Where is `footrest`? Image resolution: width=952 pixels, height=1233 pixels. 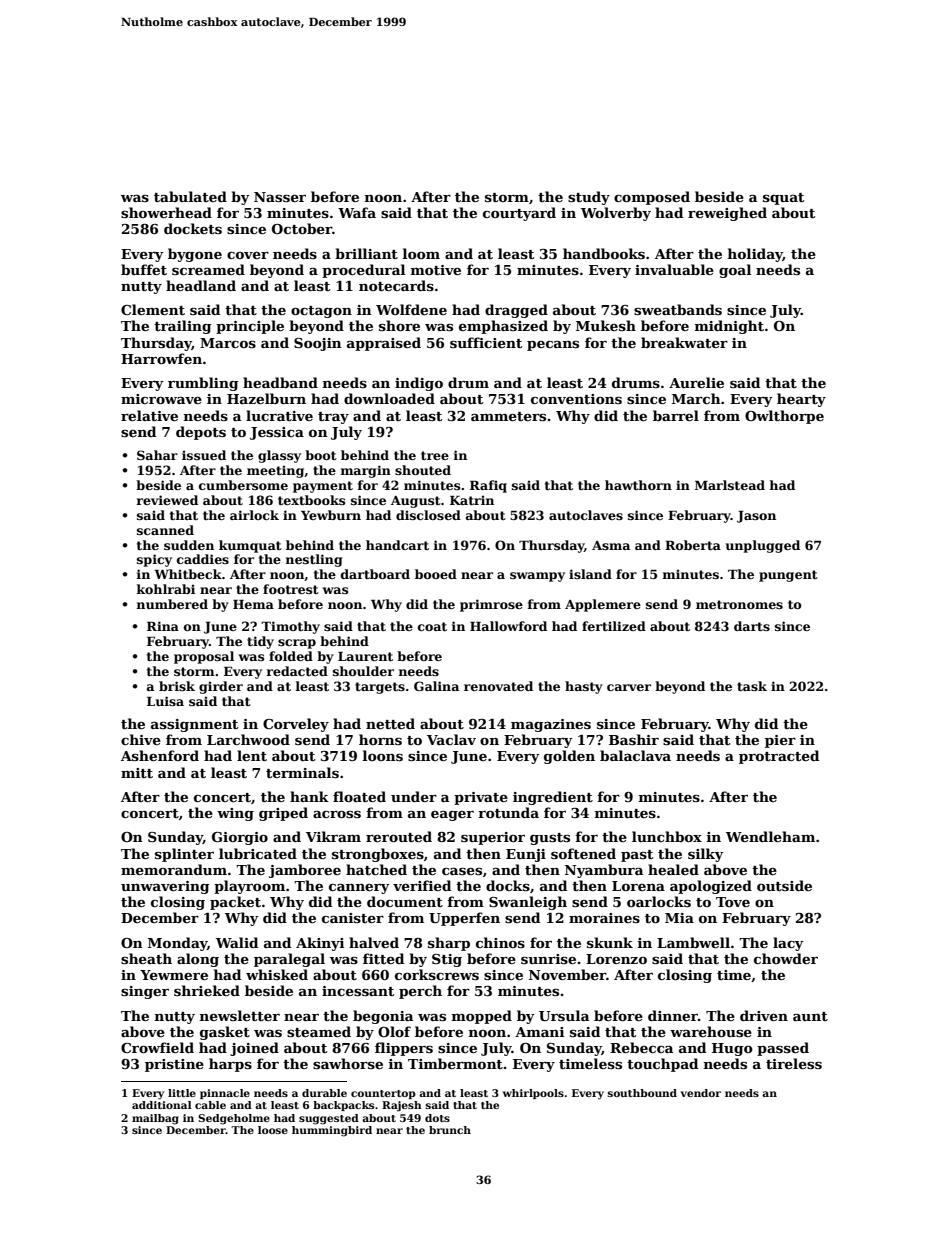 footrest is located at coordinates (291, 589).
